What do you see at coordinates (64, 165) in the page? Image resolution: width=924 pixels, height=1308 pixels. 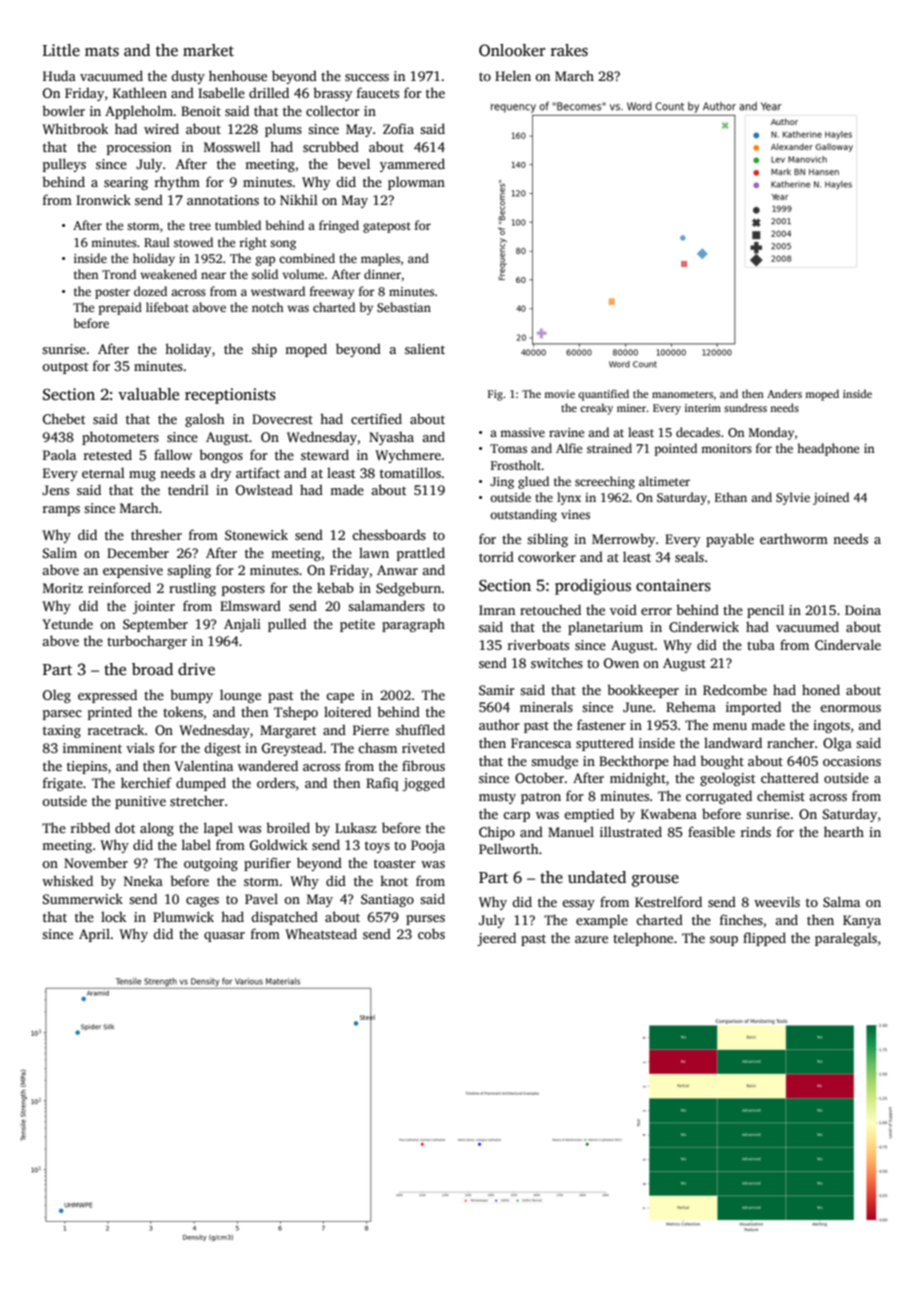 I see `pulleys` at bounding box center [64, 165].
